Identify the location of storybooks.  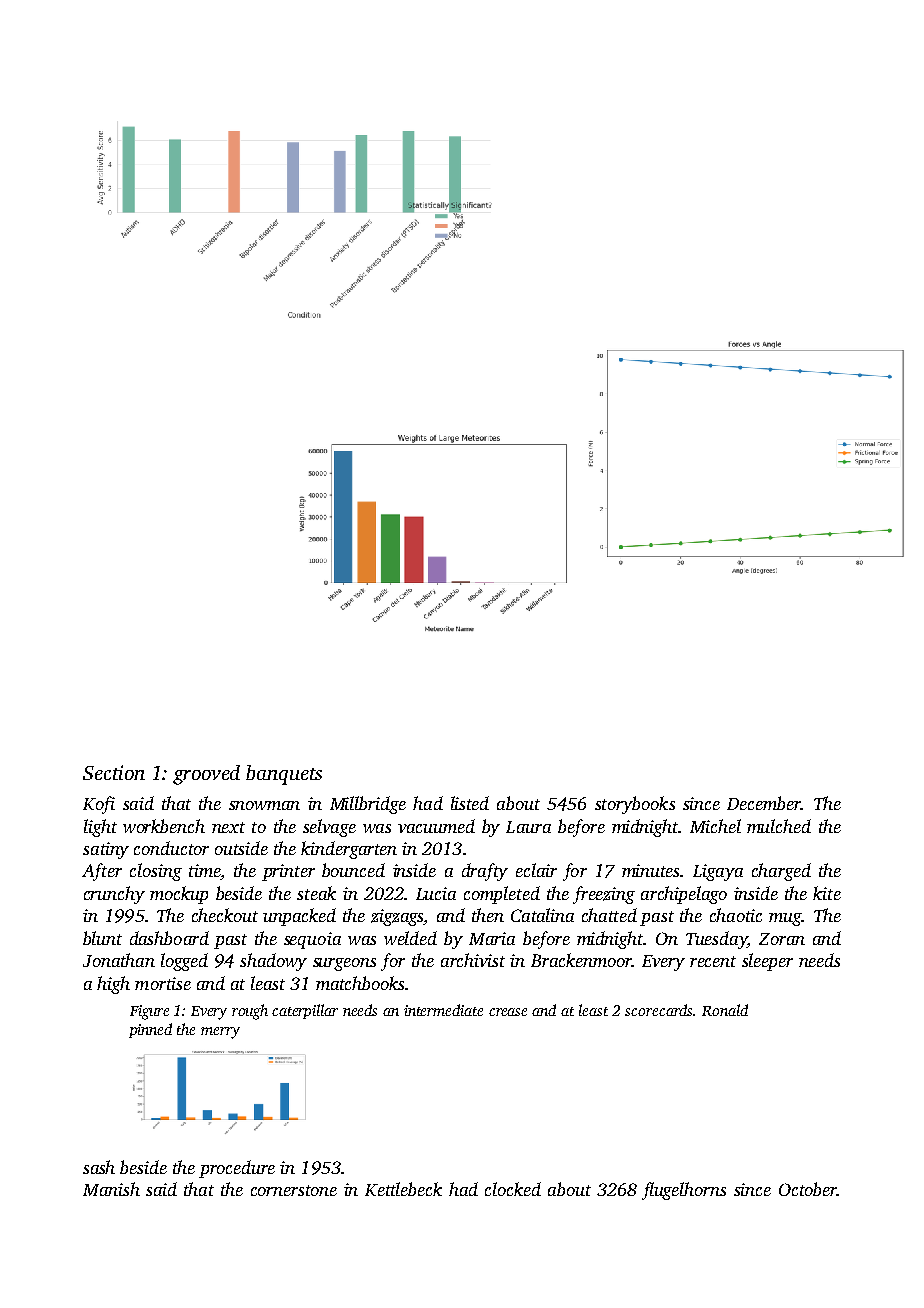
(635, 805).
